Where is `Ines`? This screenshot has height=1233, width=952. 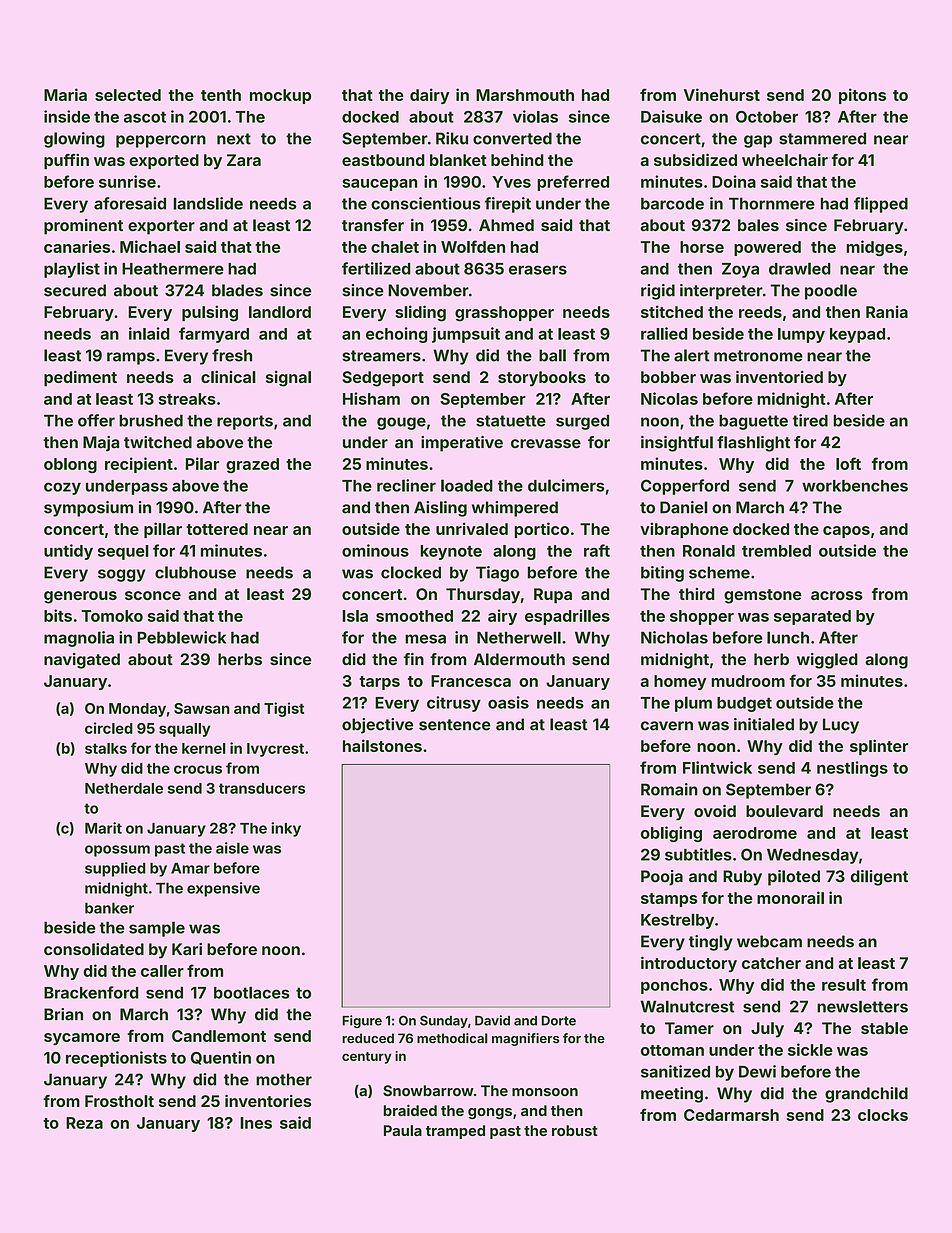
Ines is located at coordinates (256, 1123).
